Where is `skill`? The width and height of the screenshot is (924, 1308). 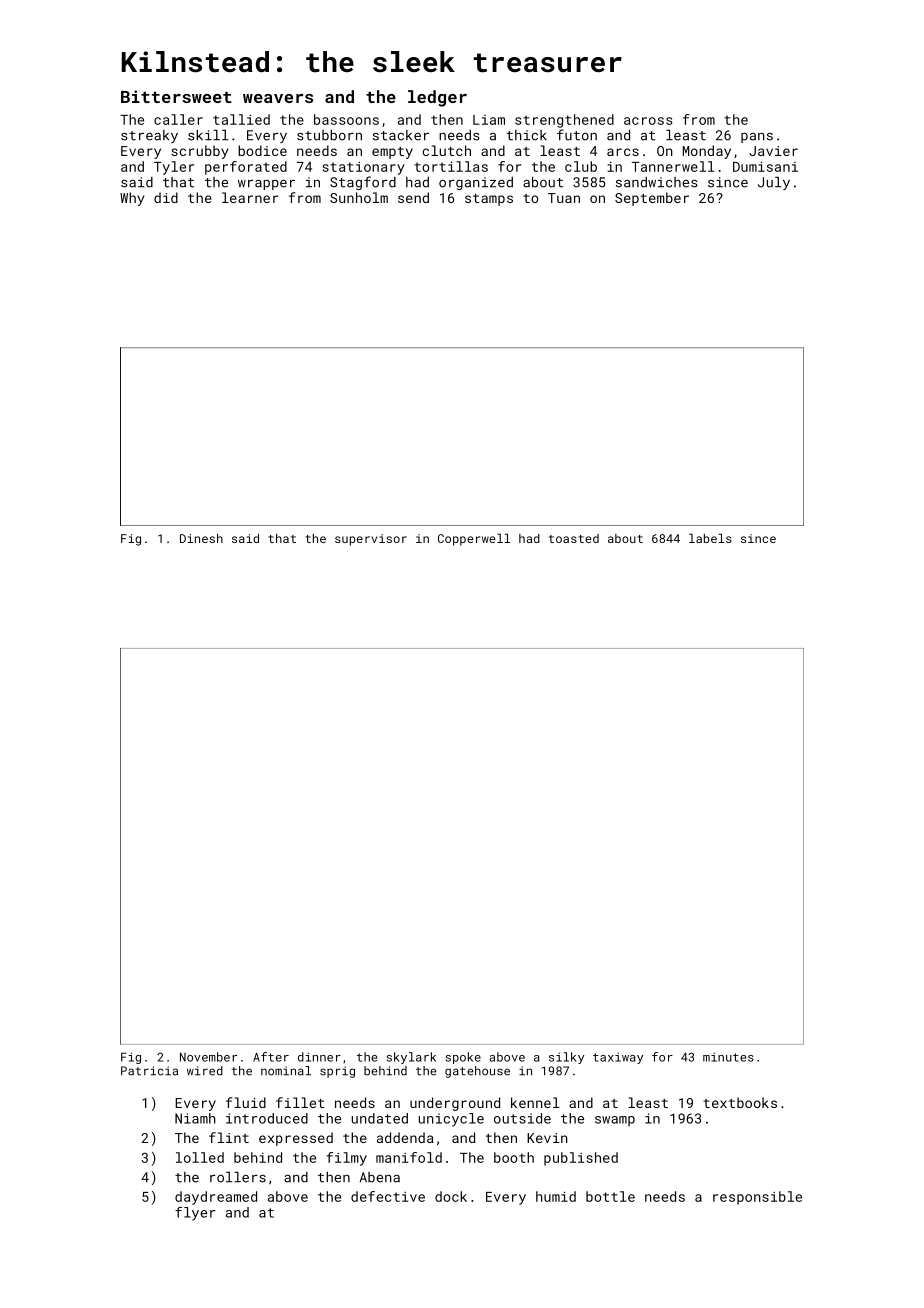
skill is located at coordinates (208, 135).
